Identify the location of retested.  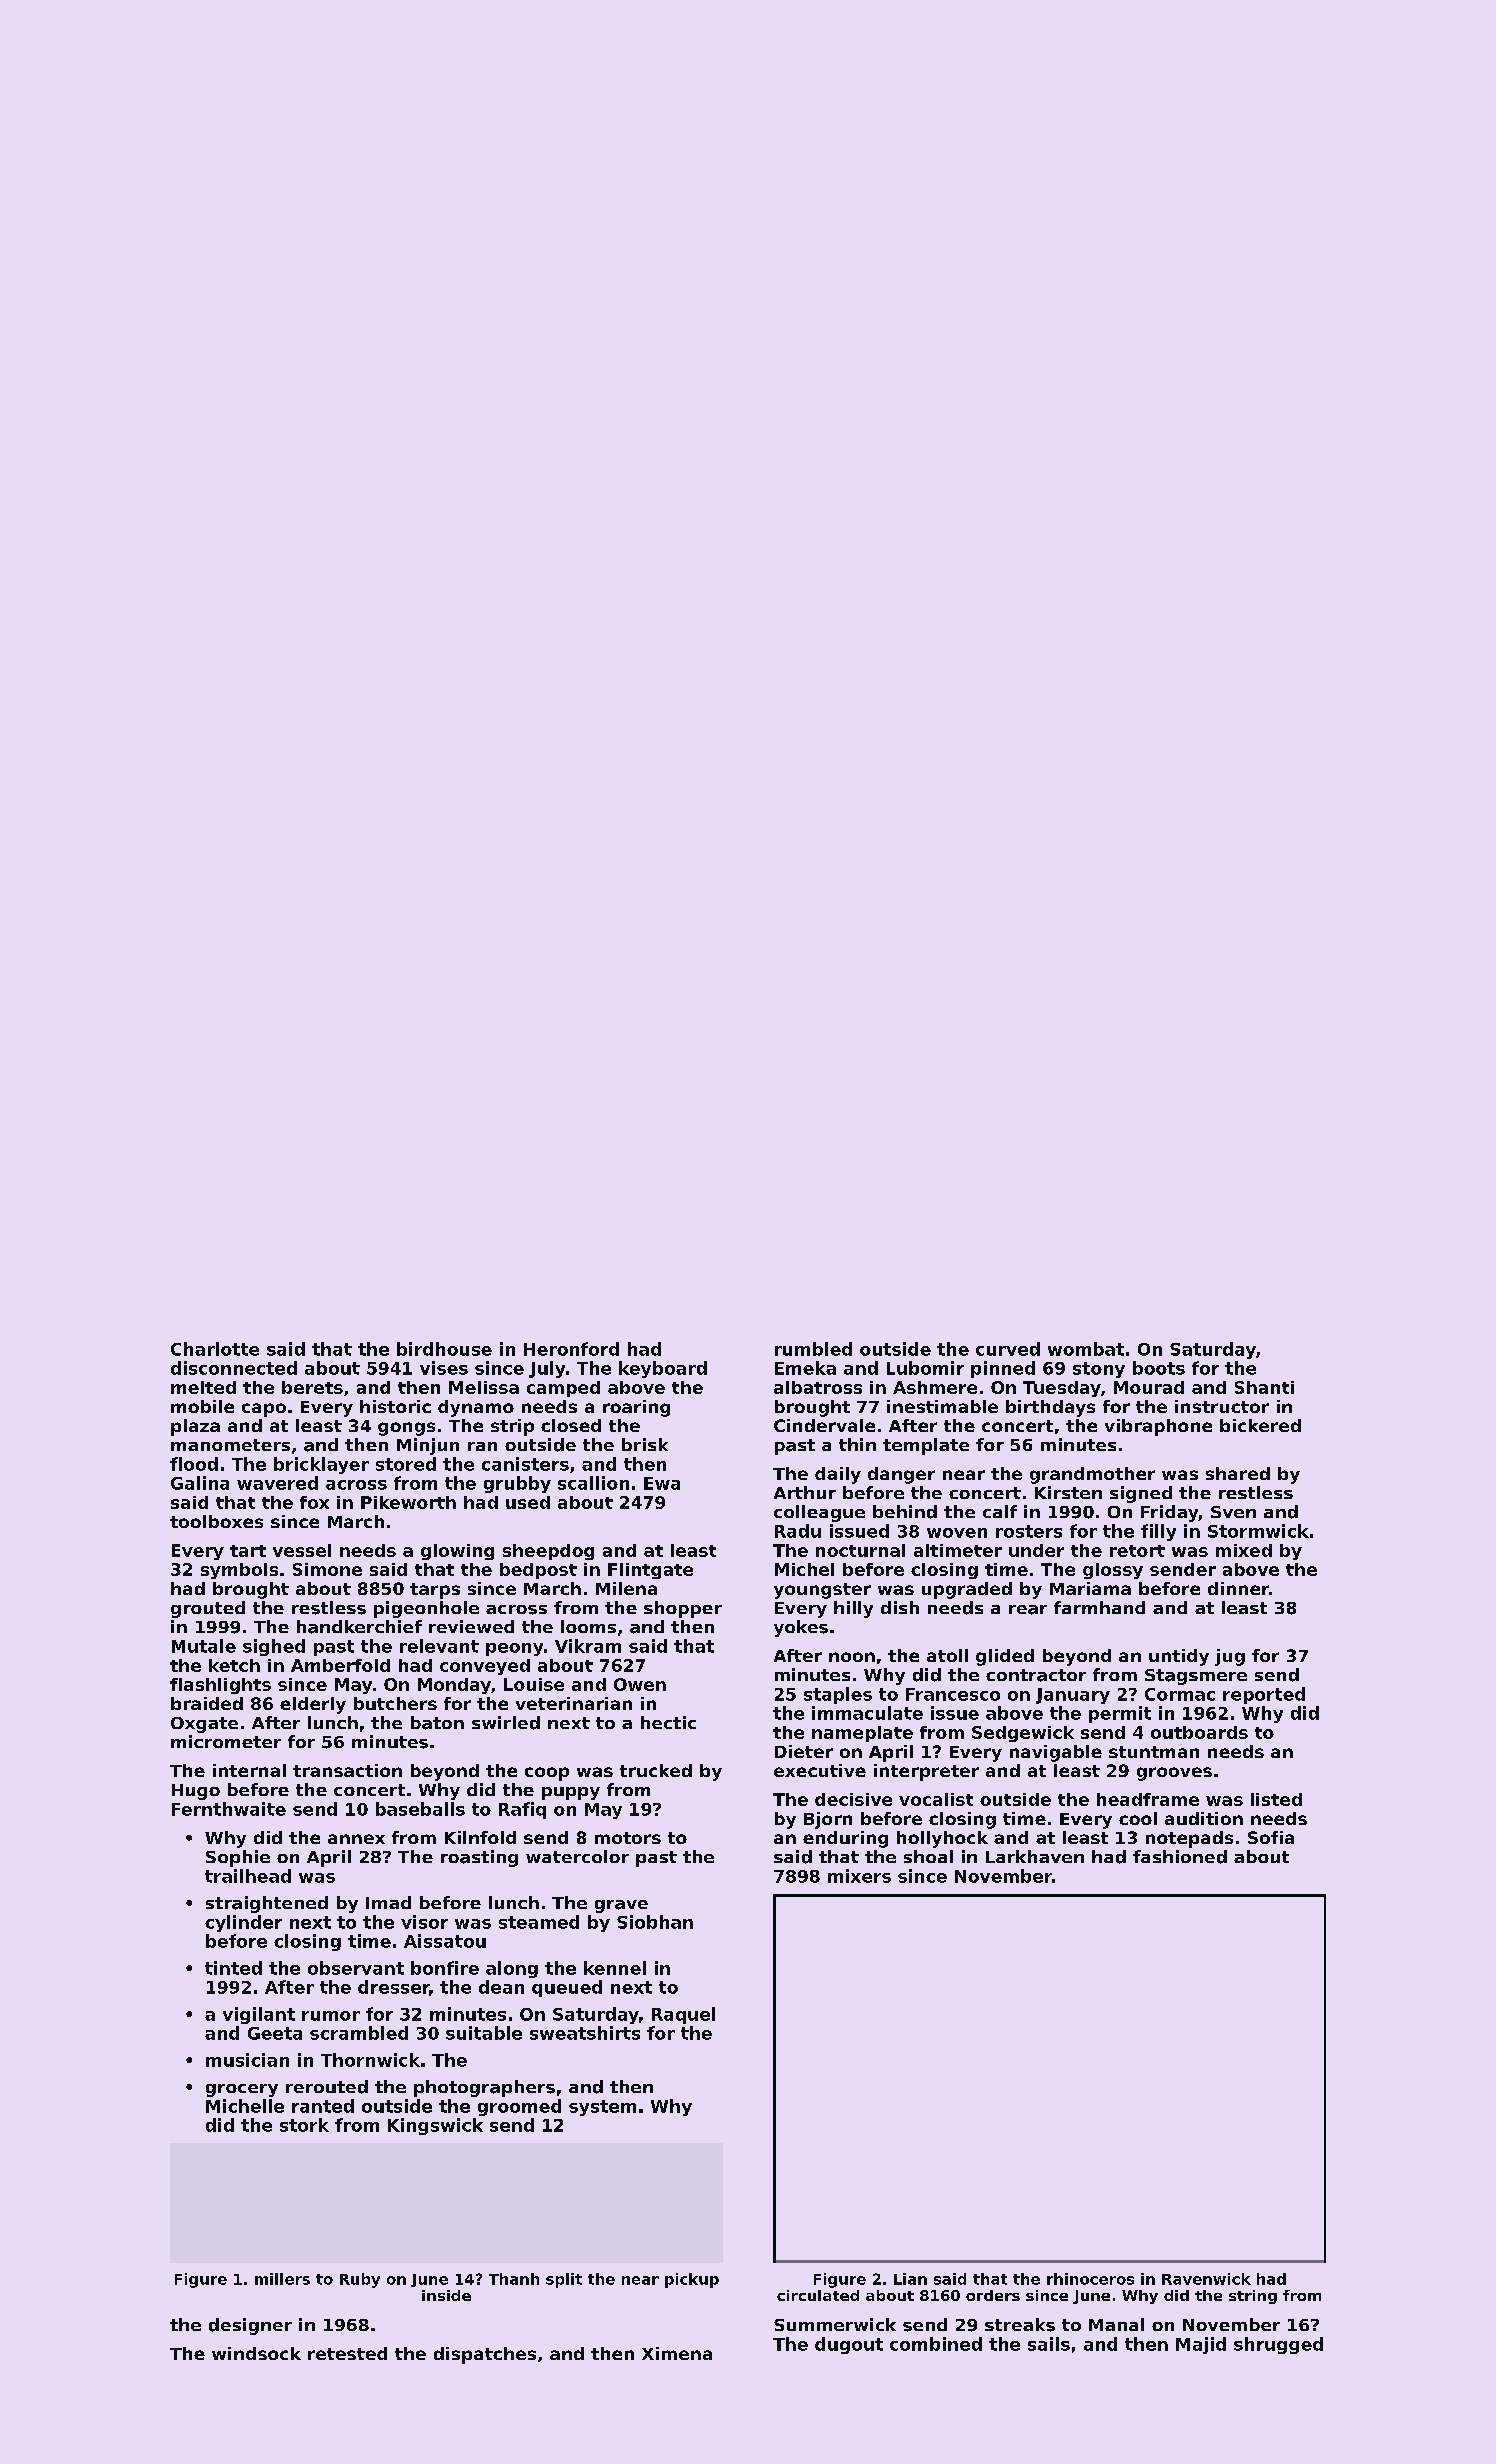
(347, 2353).
